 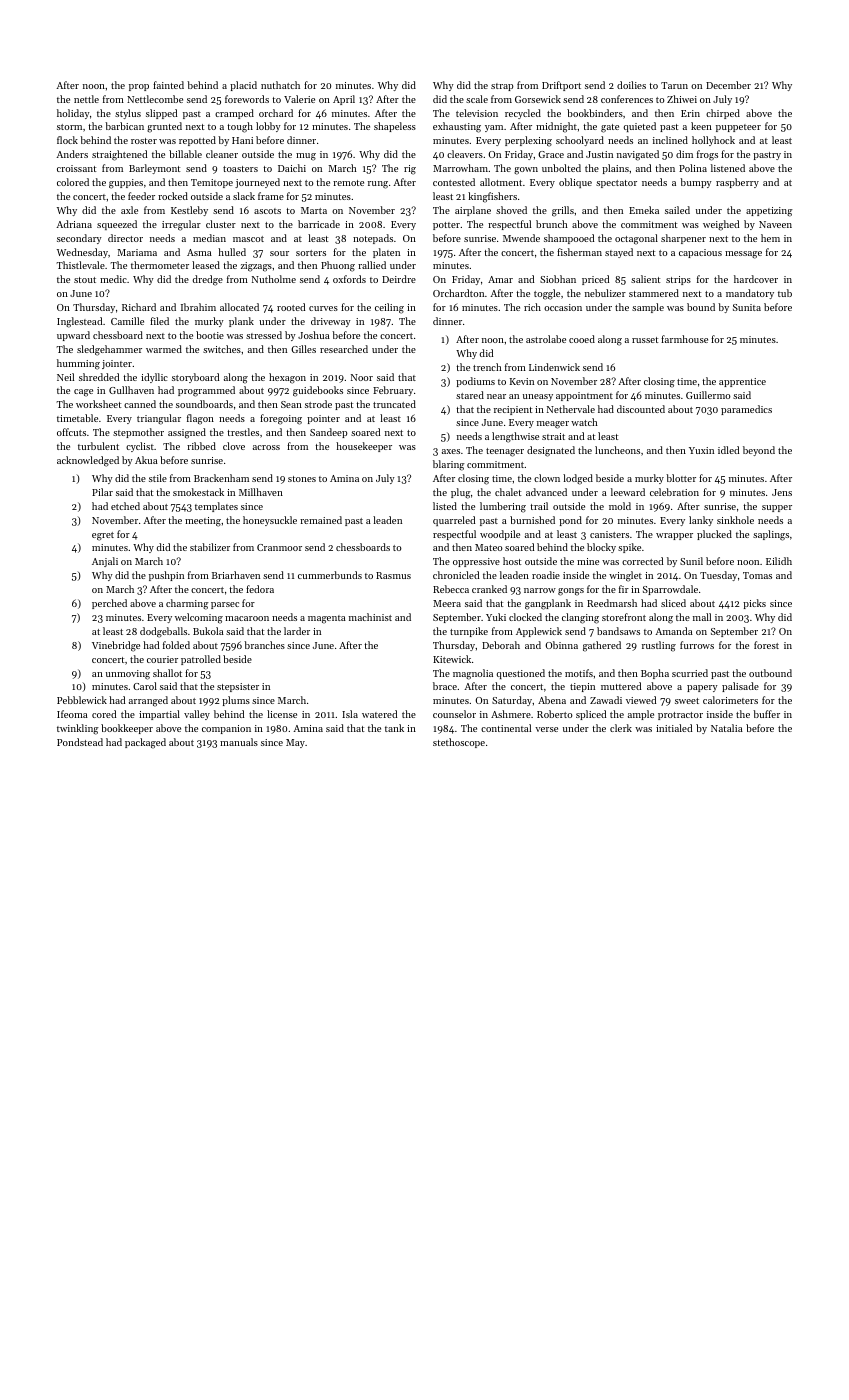 I want to click on shampooed, so click(x=569, y=239).
